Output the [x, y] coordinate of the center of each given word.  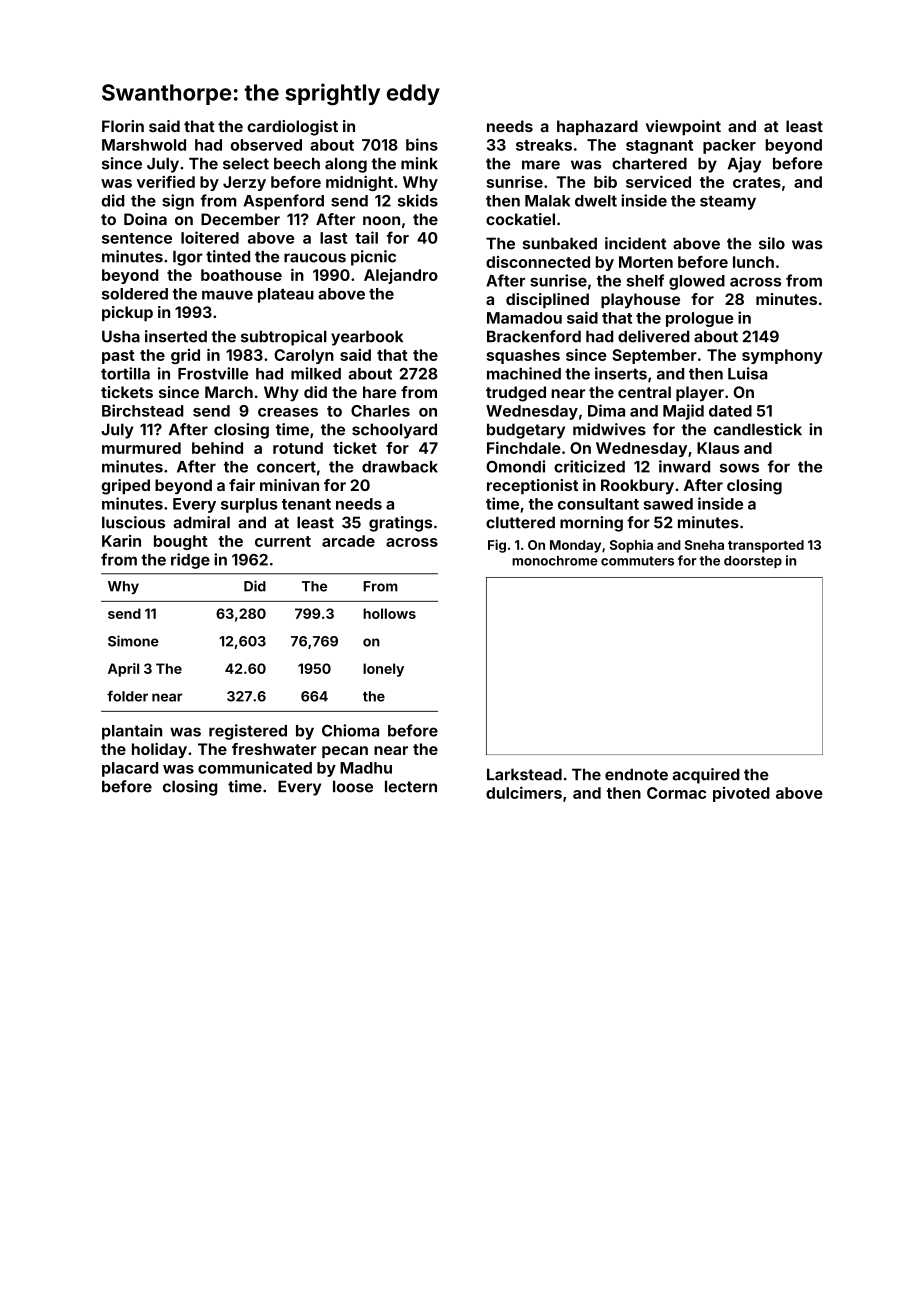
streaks [544, 145]
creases [288, 412]
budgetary [526, 431]
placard [130, 769]
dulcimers [524, 792]
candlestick [758, 429]
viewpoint [683, 128]
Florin [123, 126]
